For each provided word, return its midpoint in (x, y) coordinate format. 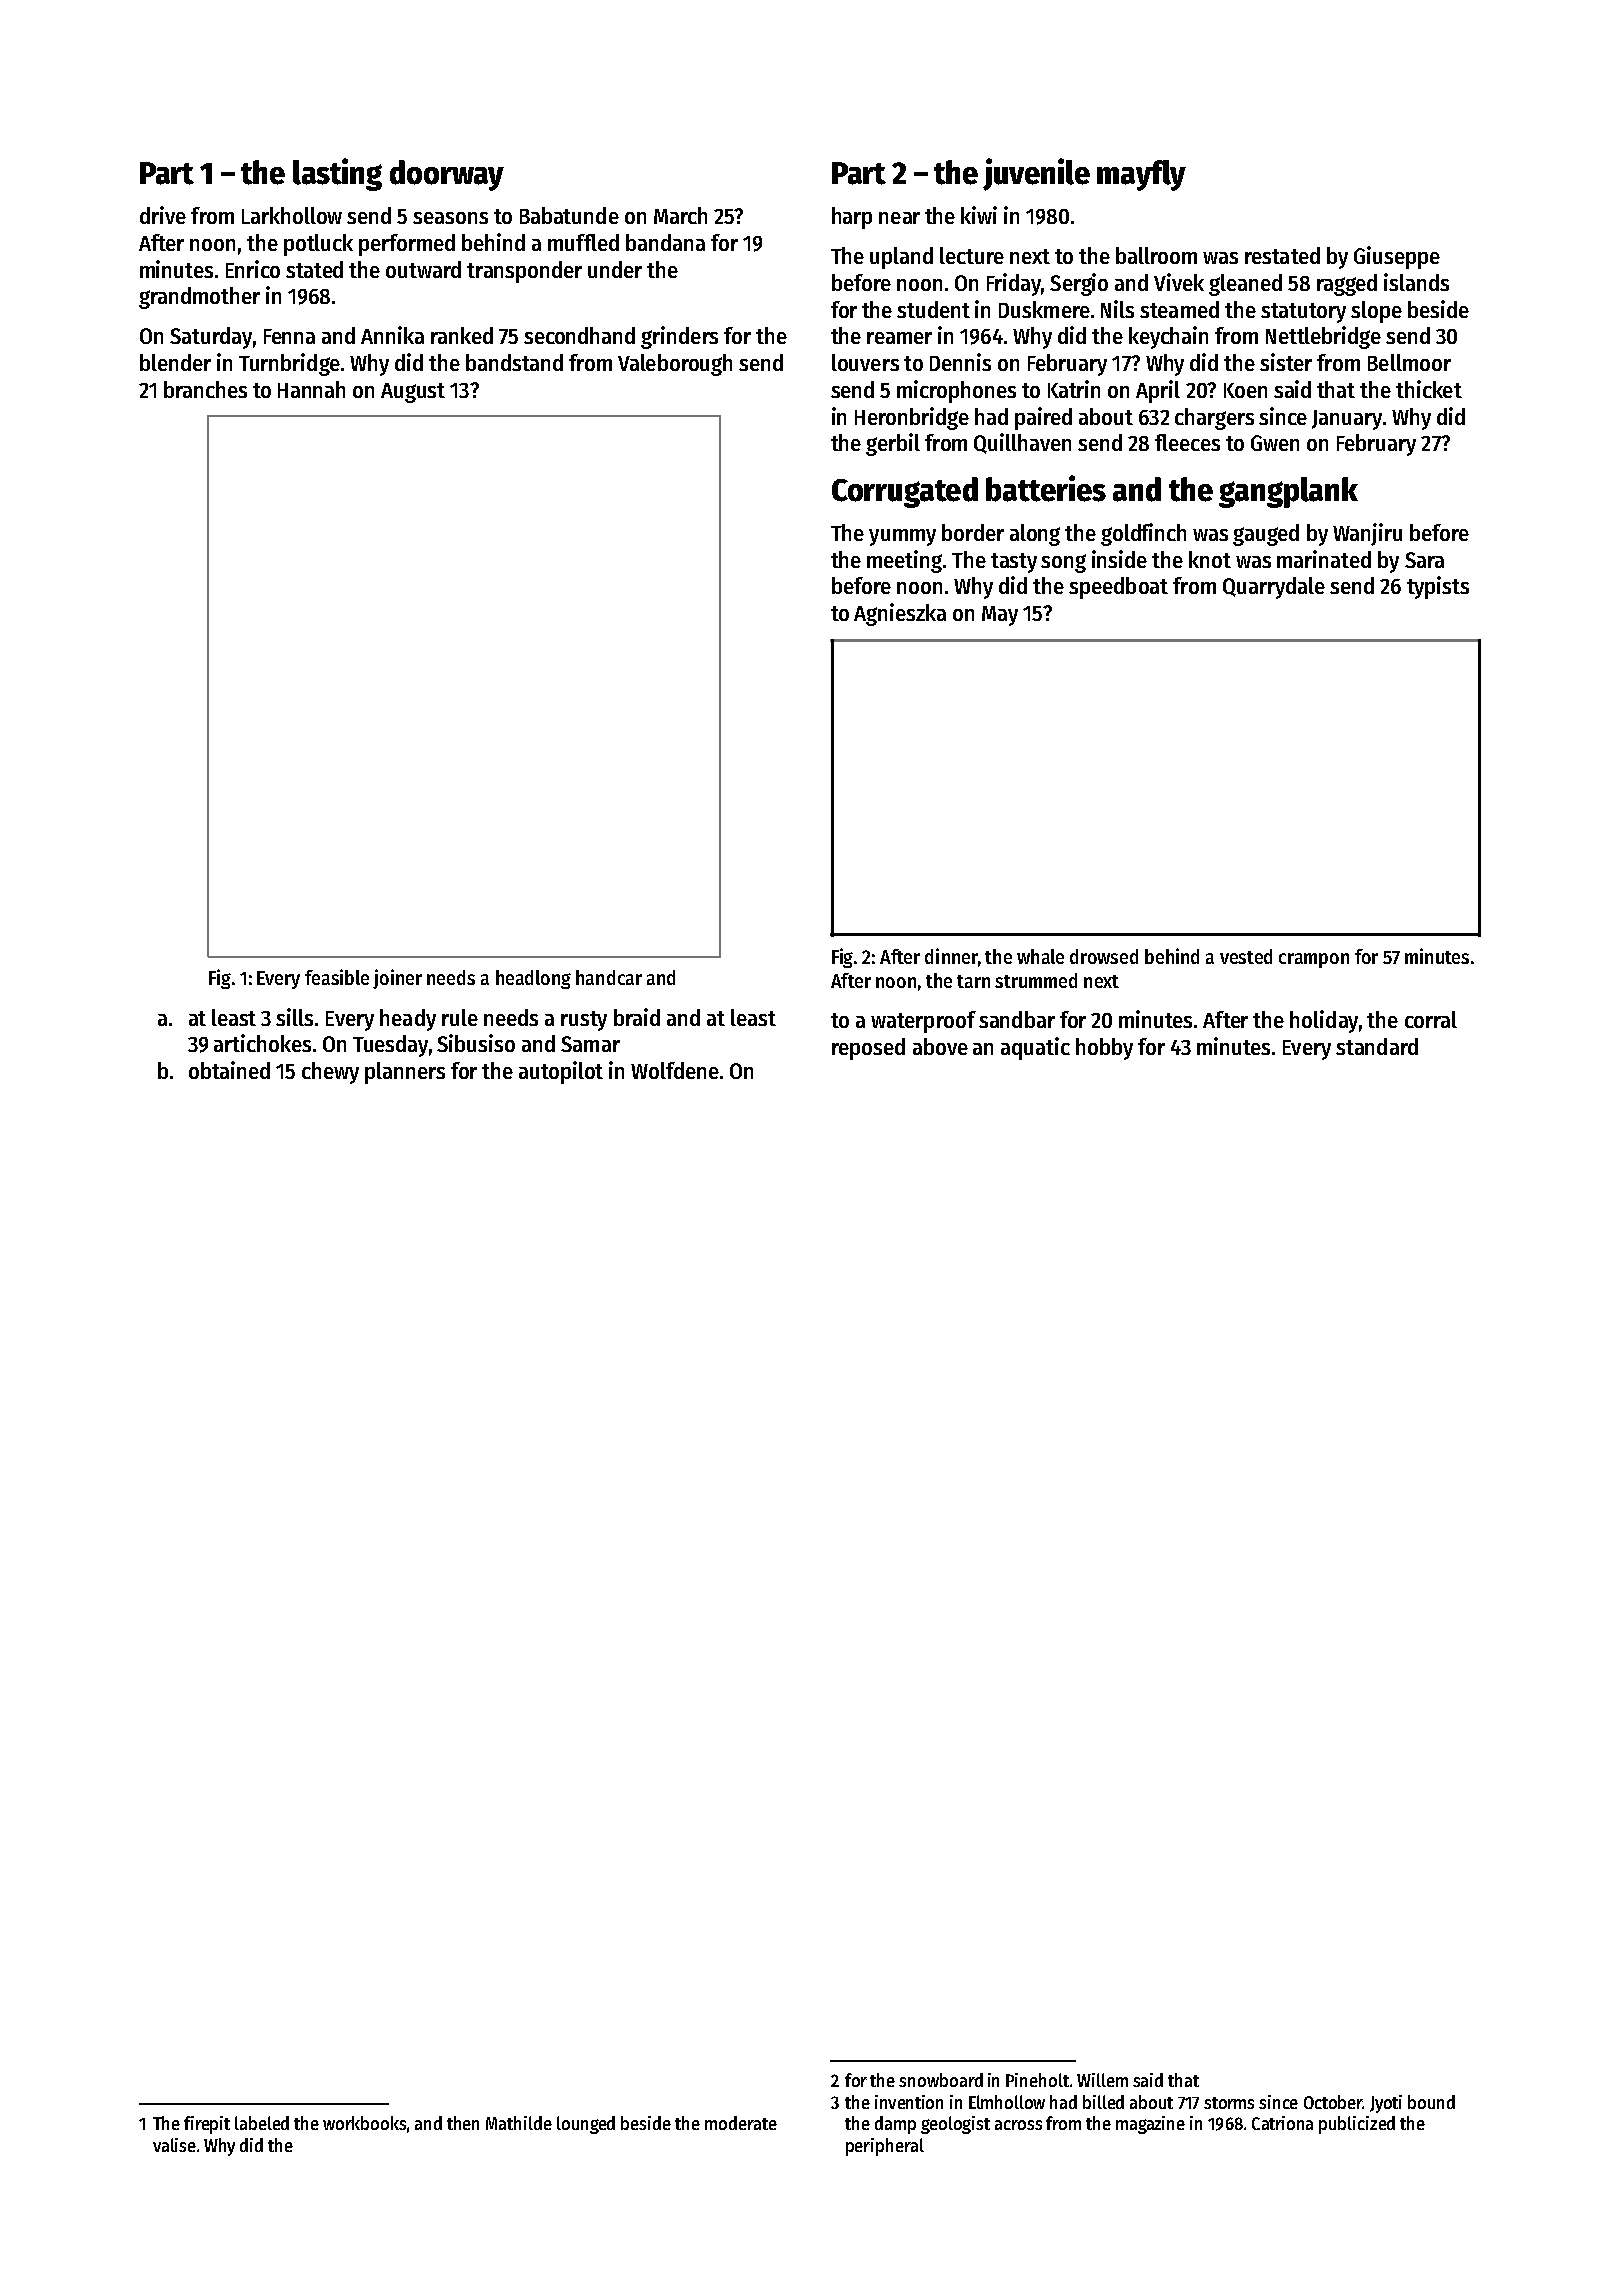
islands (1416, 282)
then (463, 2123)
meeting (904, 561)
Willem (1102, 2080)
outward (423, 269)
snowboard (941, 2080)
